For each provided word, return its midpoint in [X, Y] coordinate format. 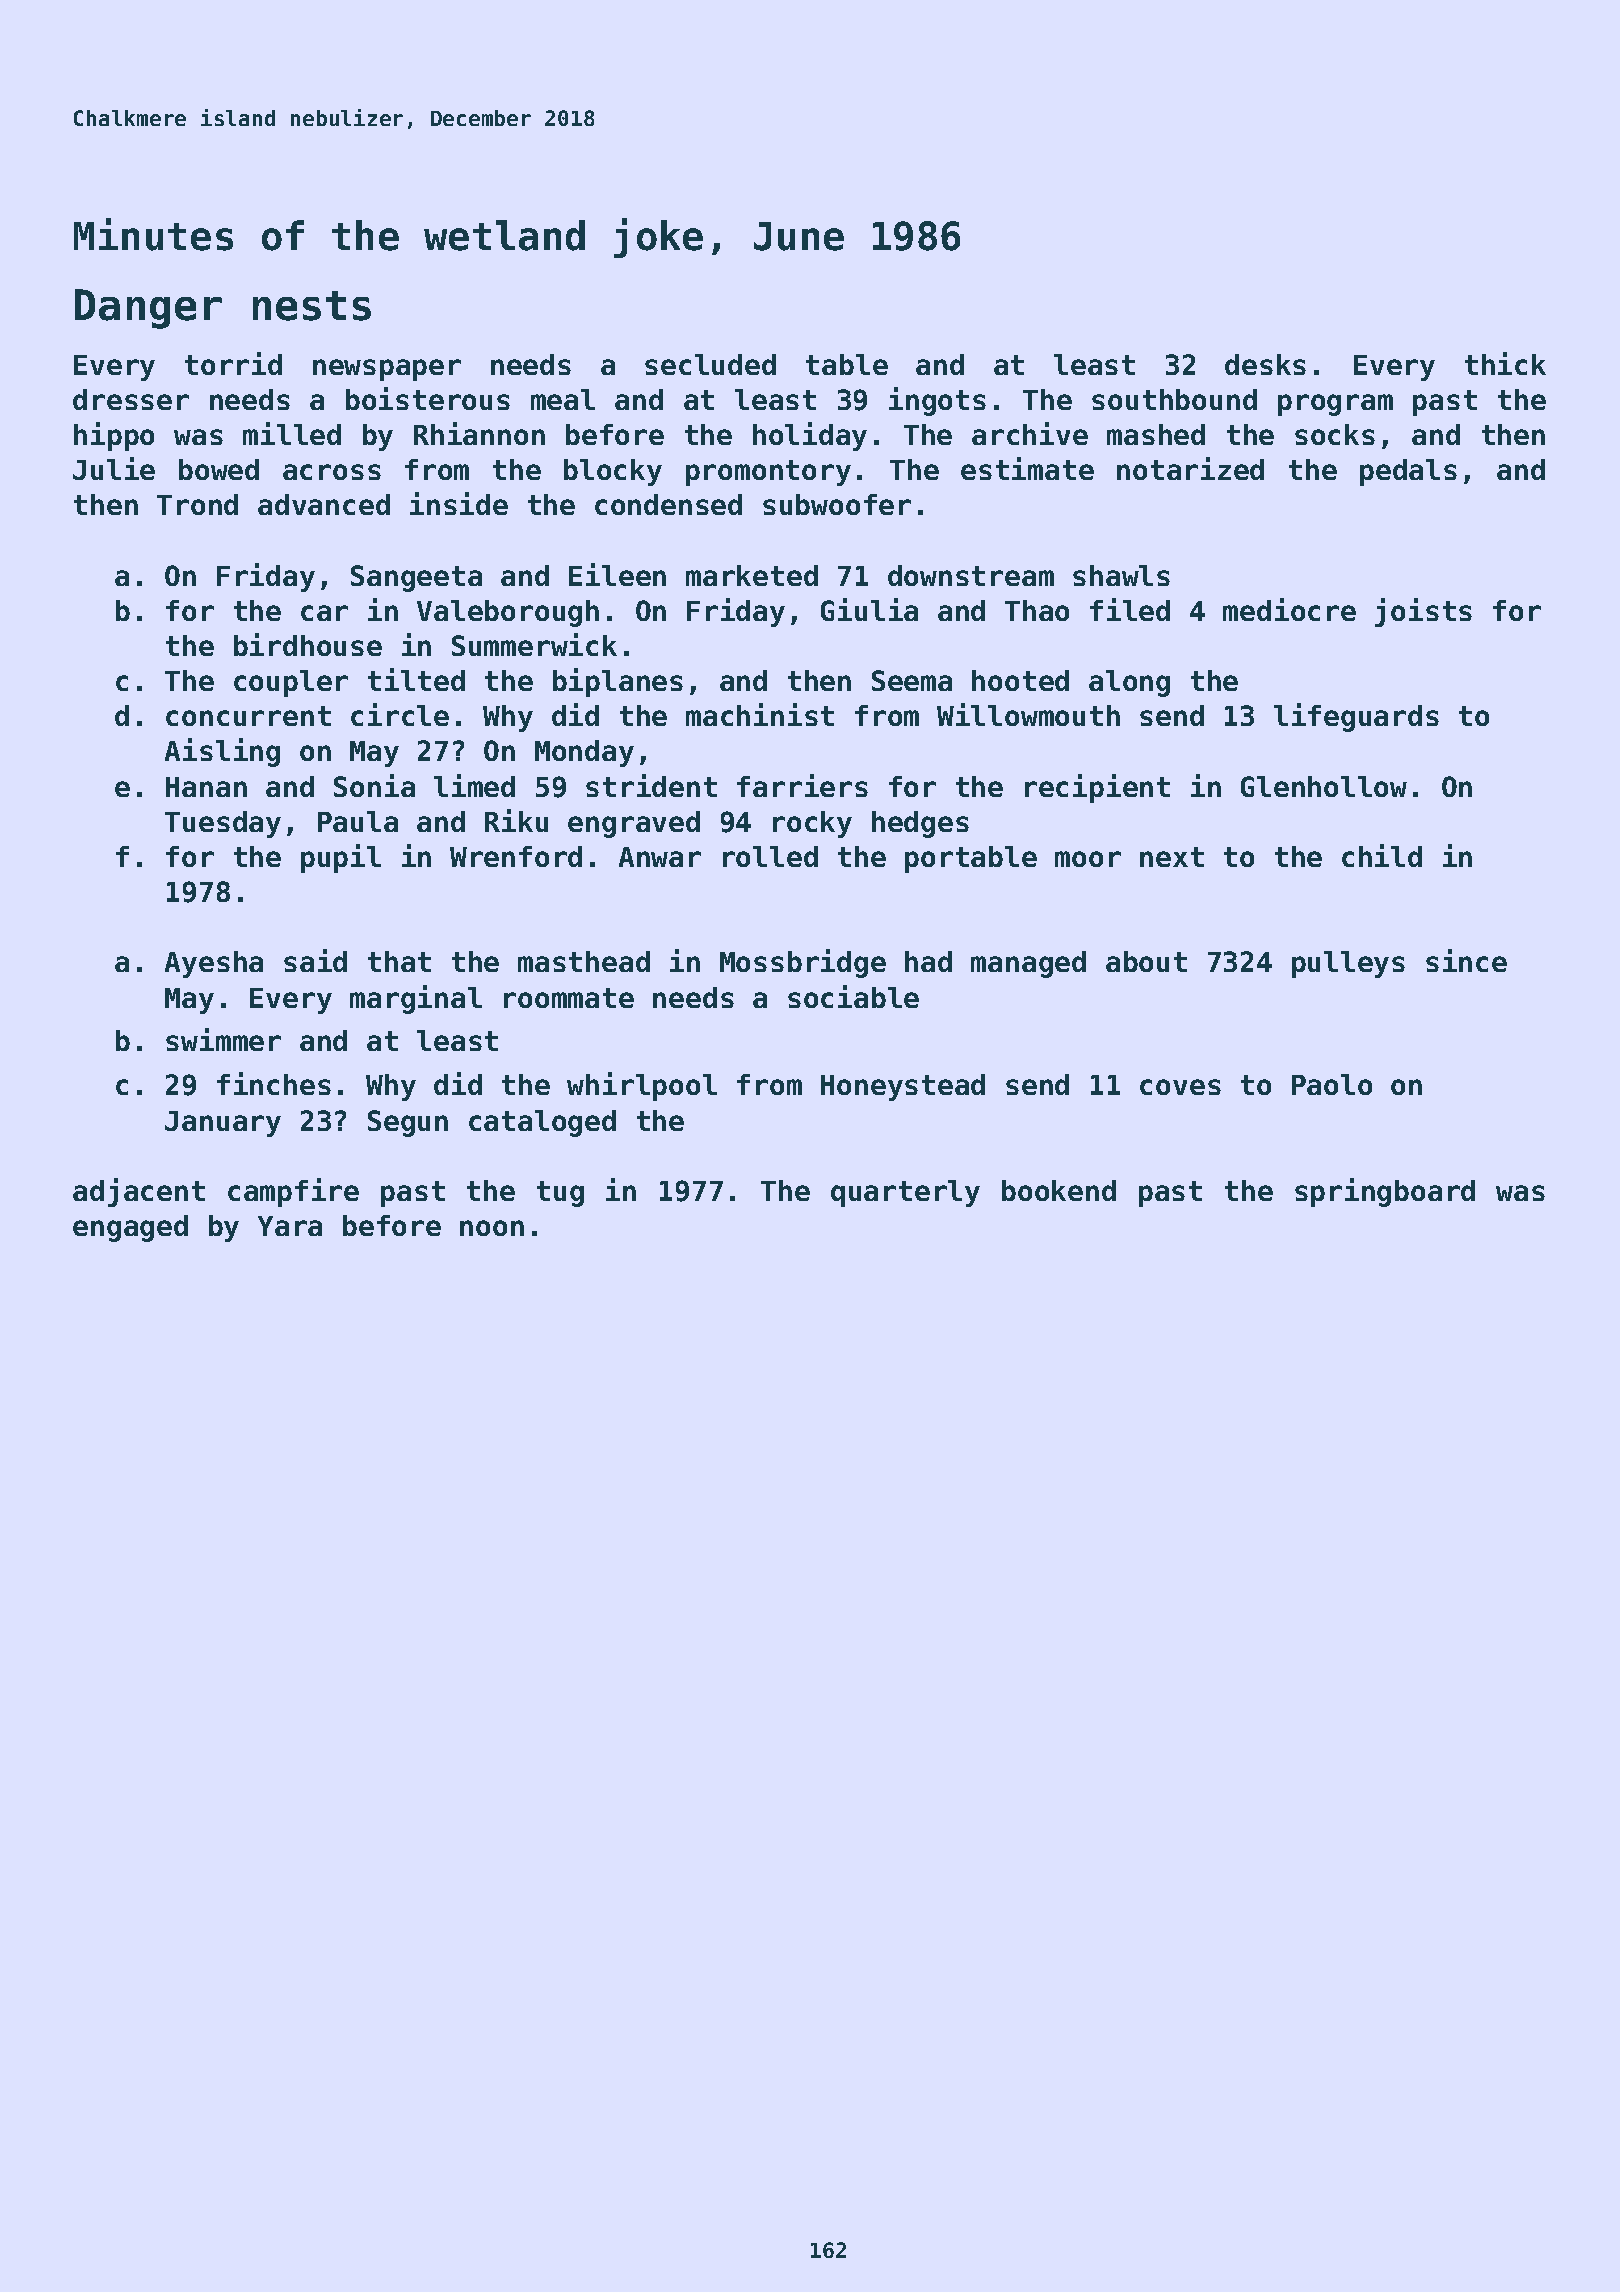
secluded [710, 364]
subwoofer [837, 504]
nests [312, 306]
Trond [197, 504]
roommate [569, 998]
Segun [408, 1123]
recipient [1097, 788]
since [1466, 960]
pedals [1408, 472]
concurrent [248, 716]
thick [1505, 363]
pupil [341, 858]
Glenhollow [1324, 786]
